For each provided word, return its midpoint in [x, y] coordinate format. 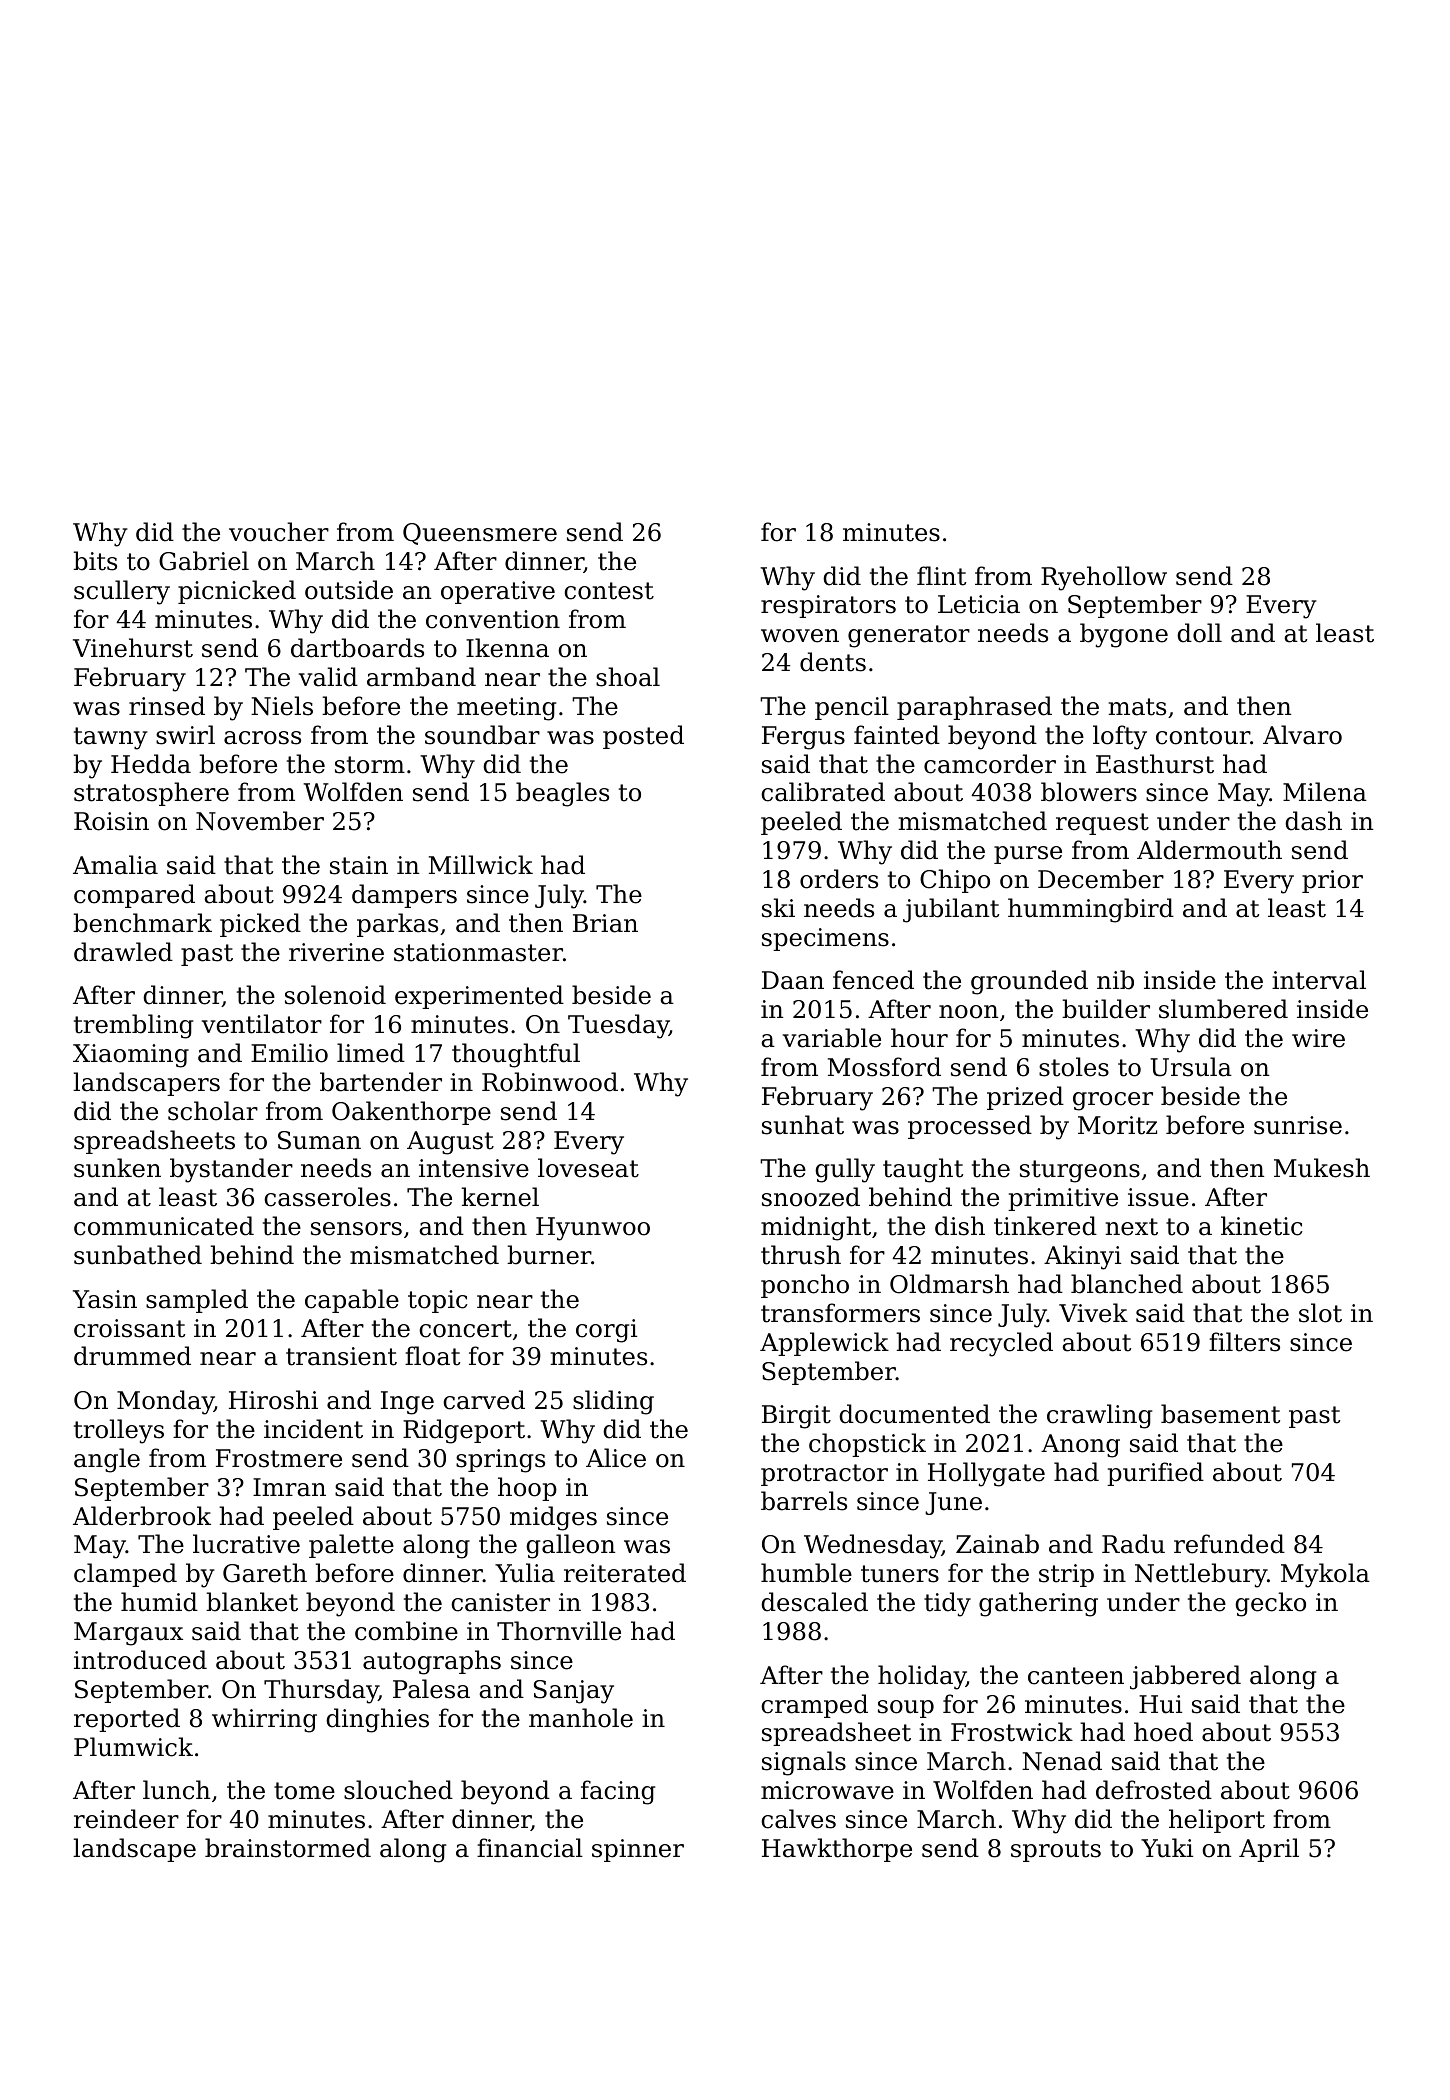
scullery [122, 592]
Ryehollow [1104, 578]
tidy [947, 1604]
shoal [628, 677]
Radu [1133, 1544]
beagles [562, 794]
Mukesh [1322, 1168]
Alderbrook [142, 1516]
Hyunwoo [593, 1229]
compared [134, 896]
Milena [1325, 792]
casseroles [327, 1197]
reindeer [126, 1819]
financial [530, 1848]
